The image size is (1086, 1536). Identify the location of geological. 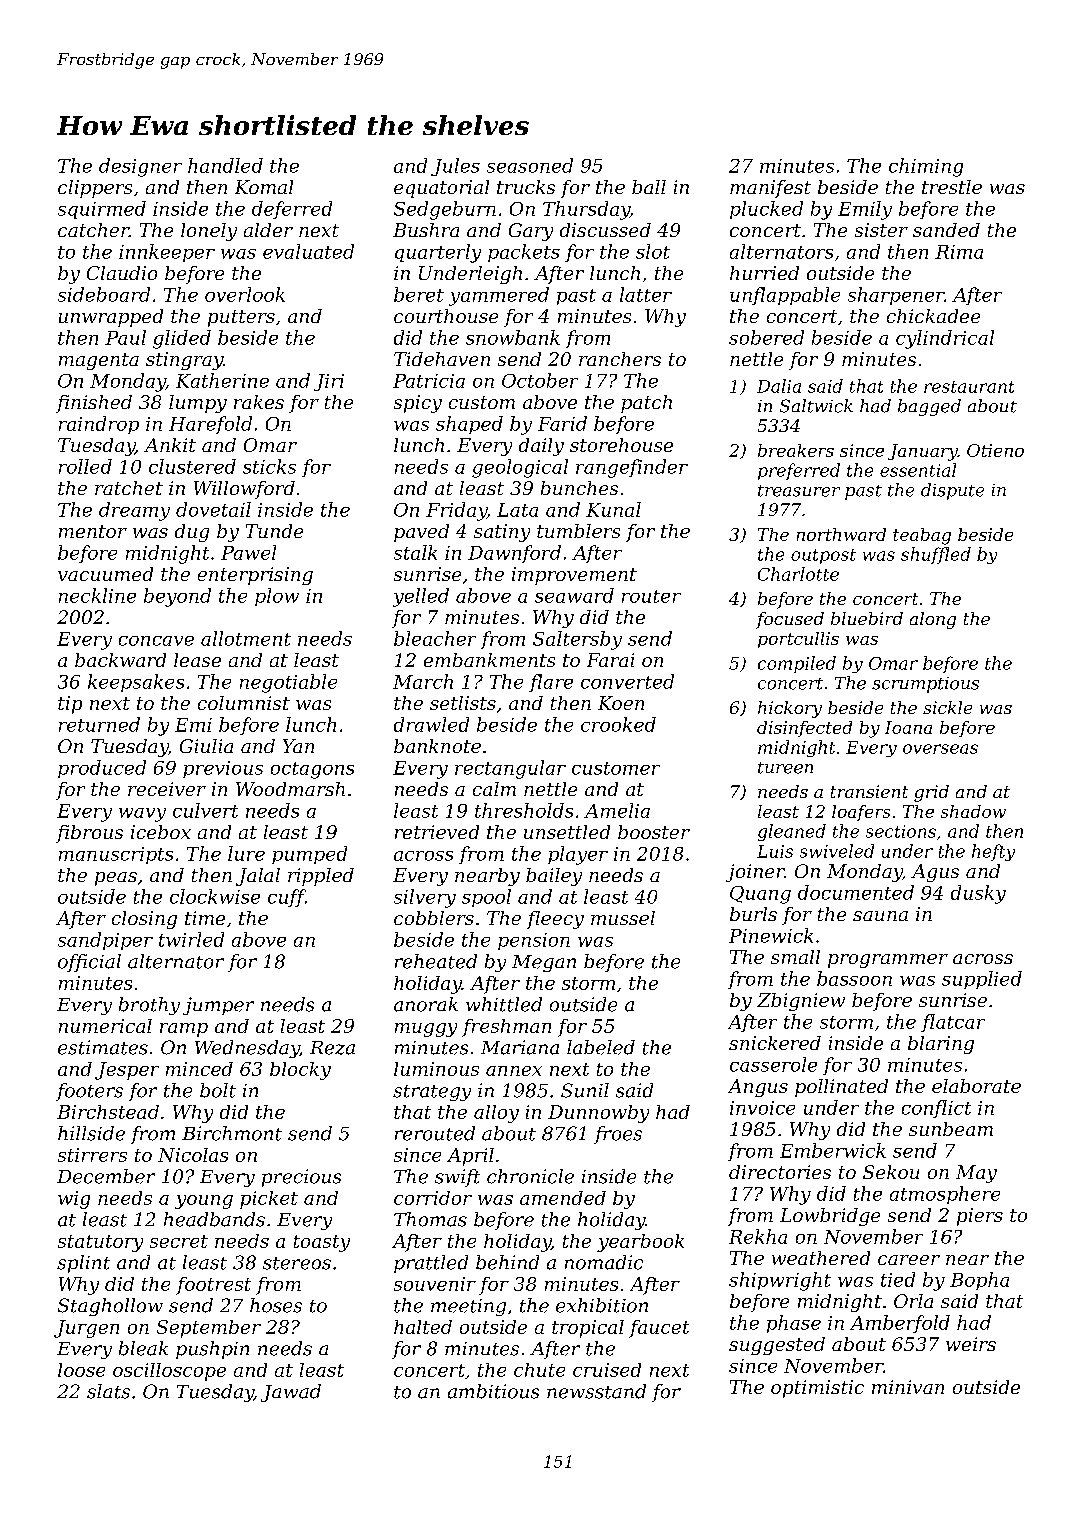
(520, 468).
